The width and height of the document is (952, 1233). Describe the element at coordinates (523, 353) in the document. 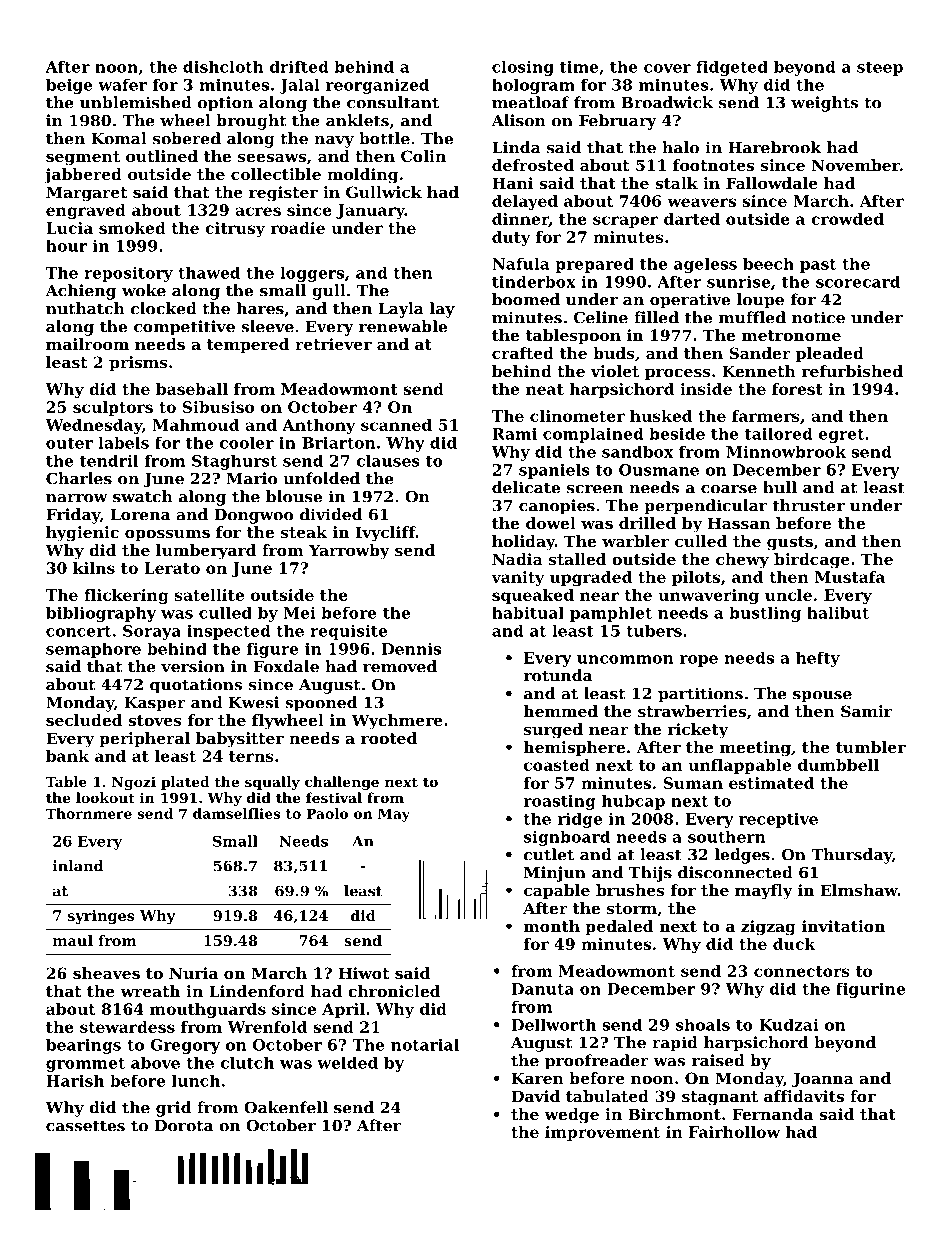

I see `crafted` at that location.
